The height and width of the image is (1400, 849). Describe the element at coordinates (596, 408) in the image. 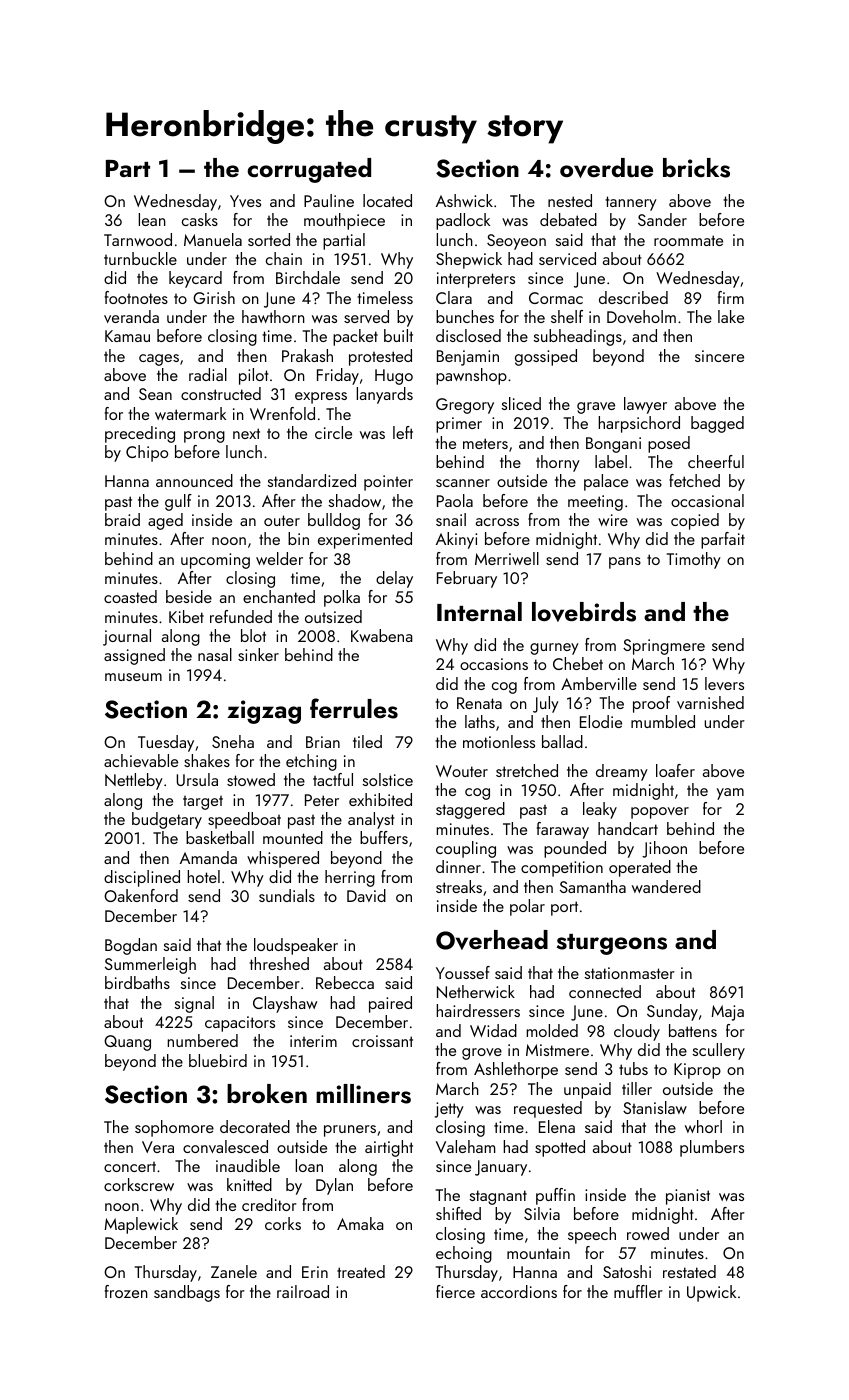

I see `grave` at that location.
